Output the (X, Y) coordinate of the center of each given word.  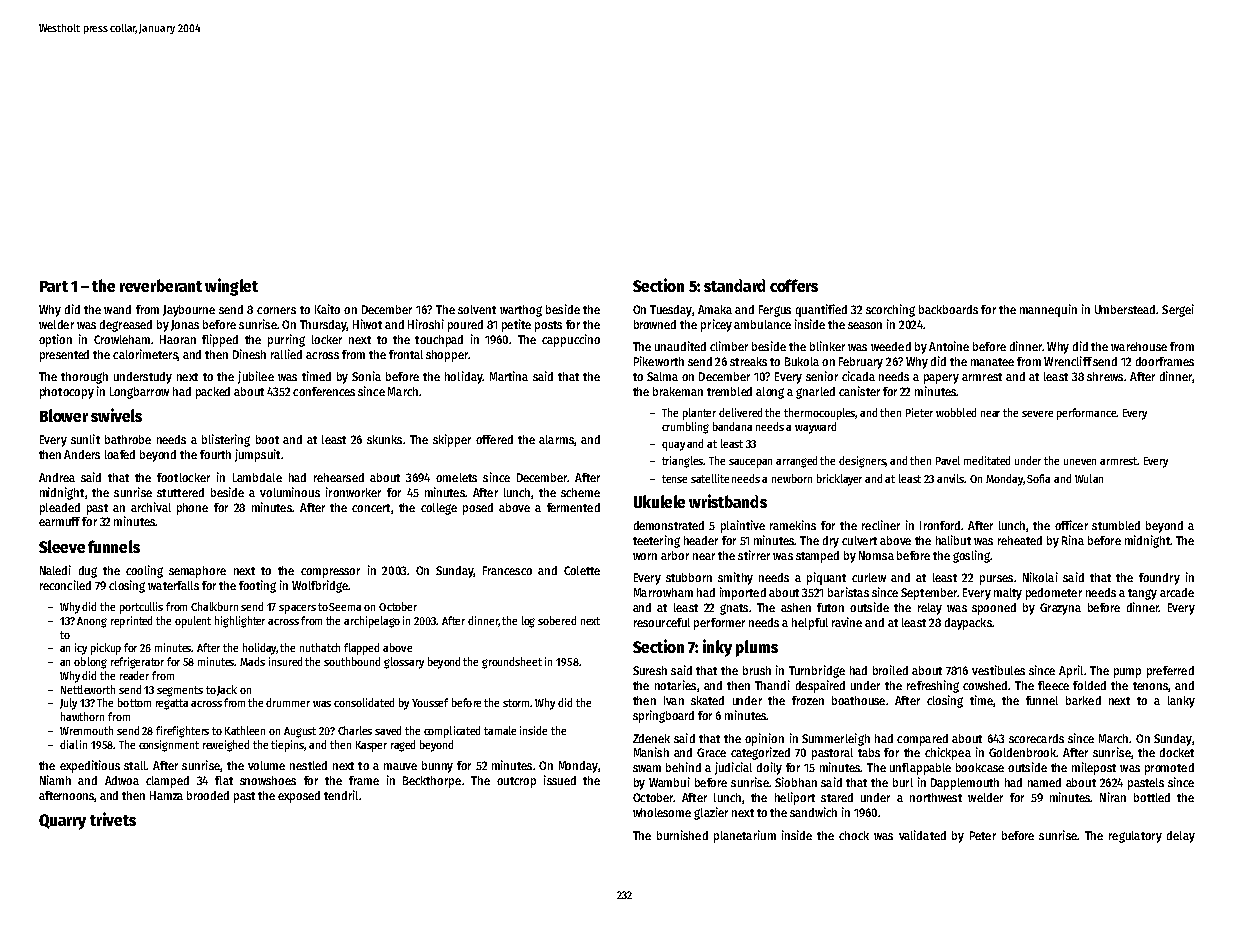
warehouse (1139, 346)
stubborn (689, 577)
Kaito (327, 309)
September (929, 594)
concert (371, 508)
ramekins (793, 525)
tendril (341, 795)
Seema (345, 607)
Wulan (1089, 478)
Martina (509, 376)
